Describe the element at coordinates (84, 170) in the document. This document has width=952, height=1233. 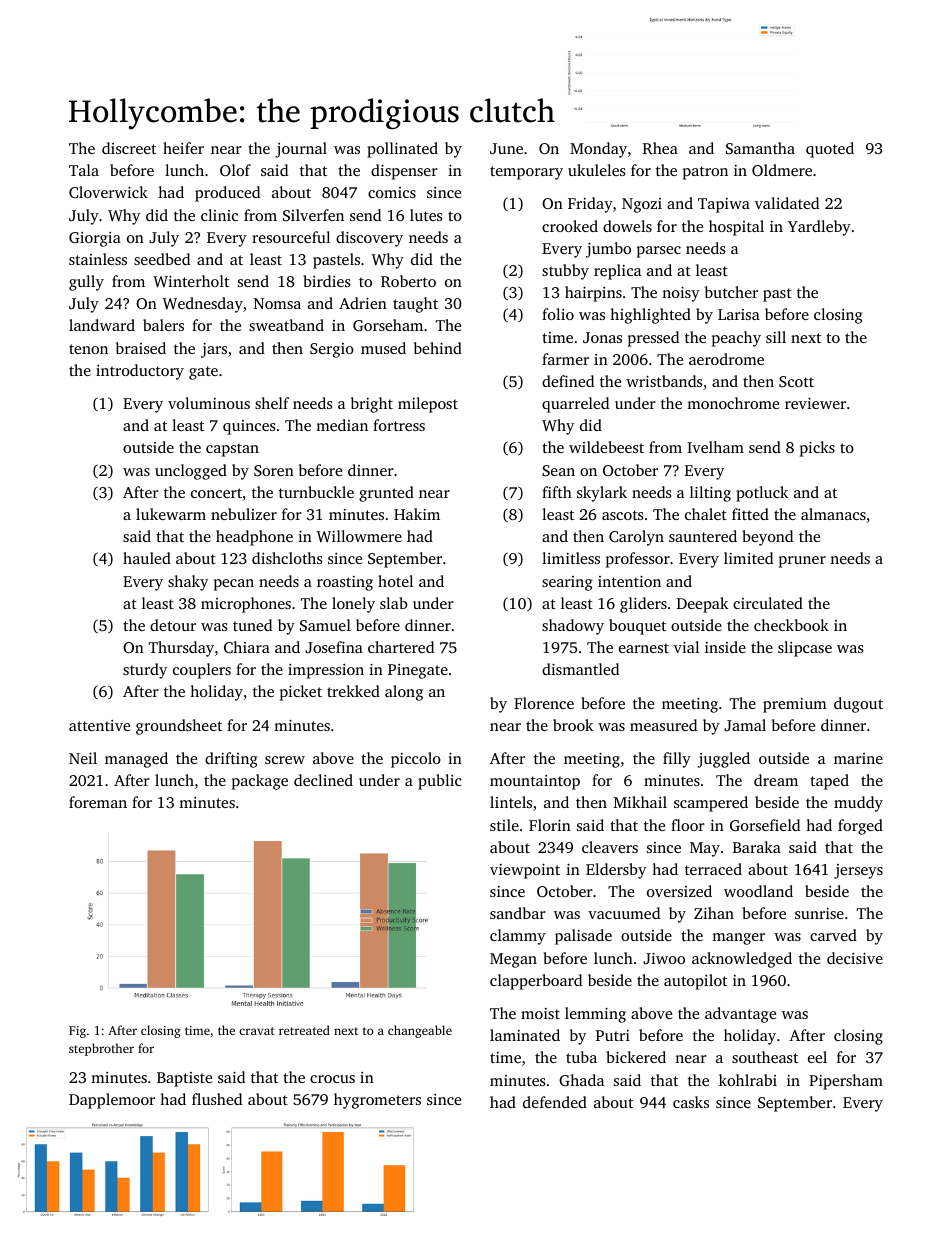
I see `Tala` at that location.
